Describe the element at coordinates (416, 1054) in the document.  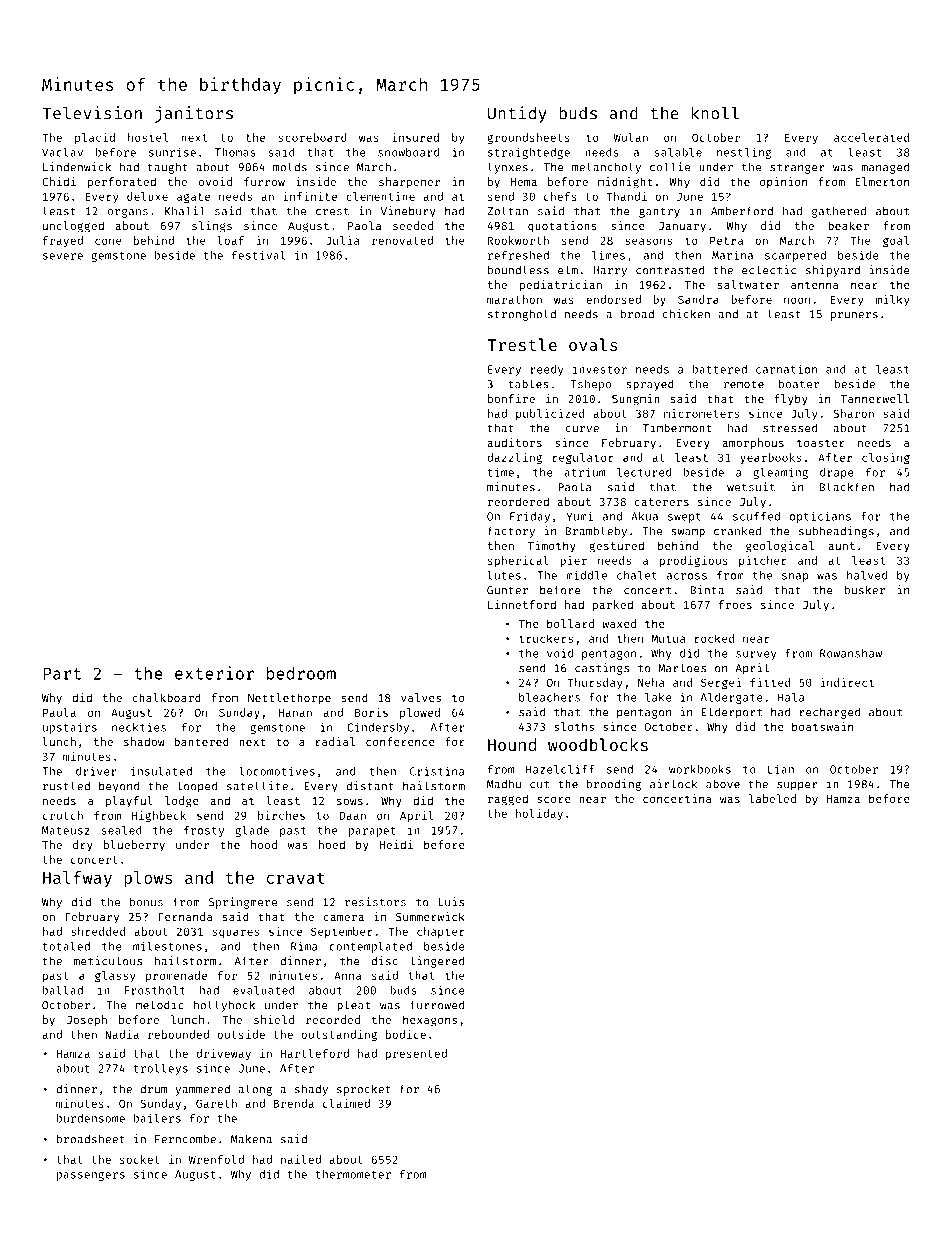
I see `presented` at that location.
